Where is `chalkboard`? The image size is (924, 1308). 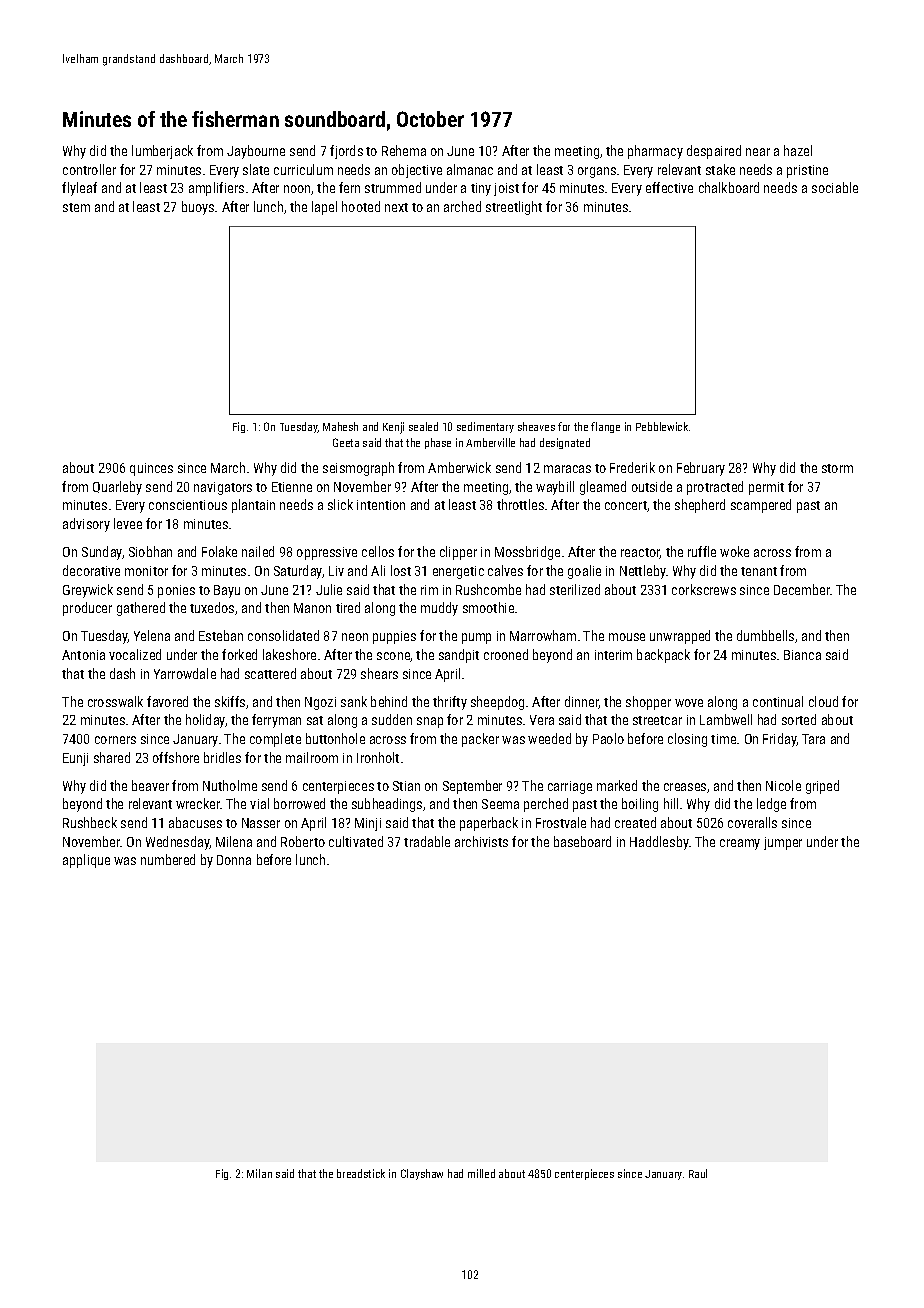 chalkboard is located at coordinates (729, 187).
